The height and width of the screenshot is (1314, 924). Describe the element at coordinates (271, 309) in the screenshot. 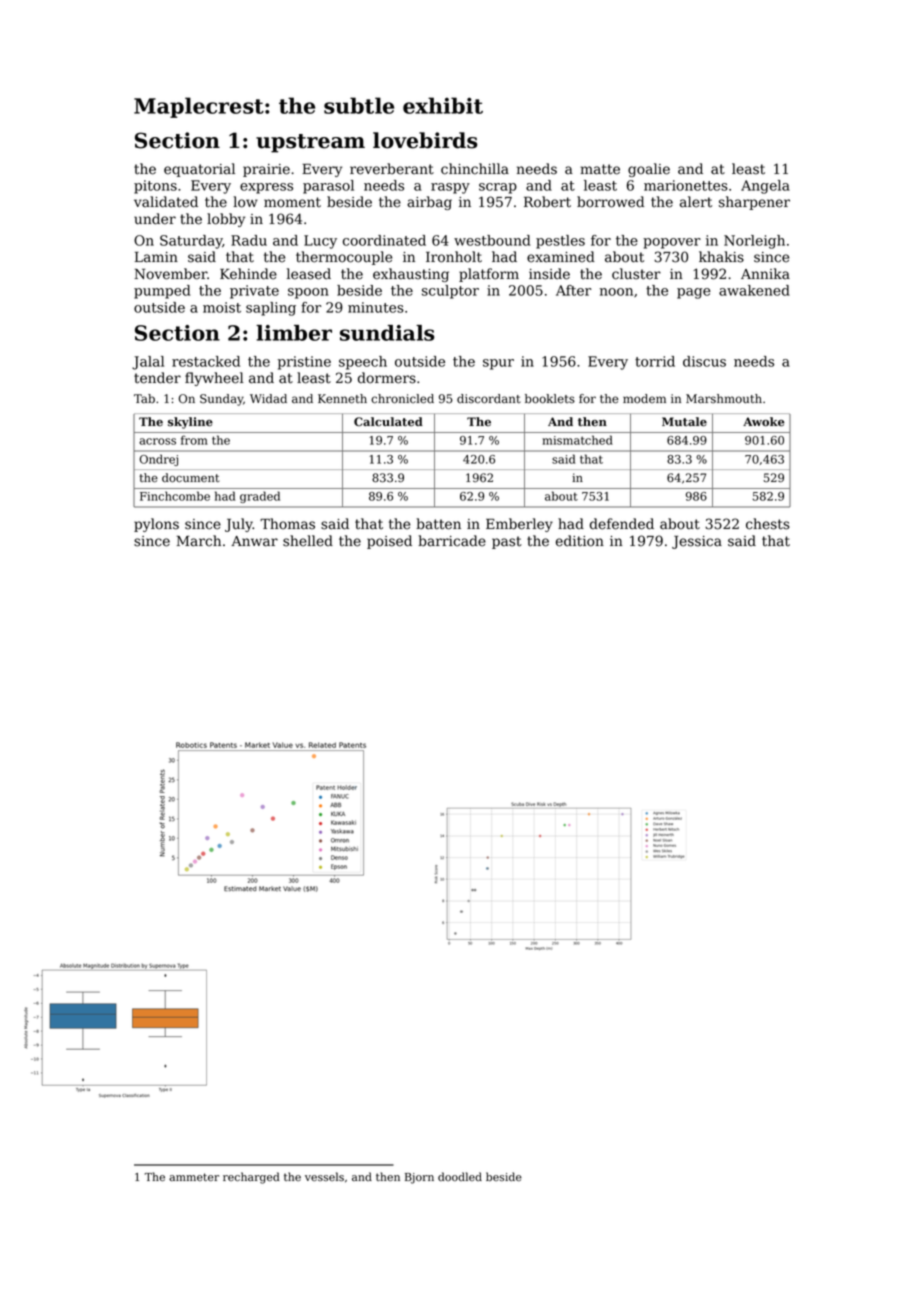

I see `sapling` at that location.
